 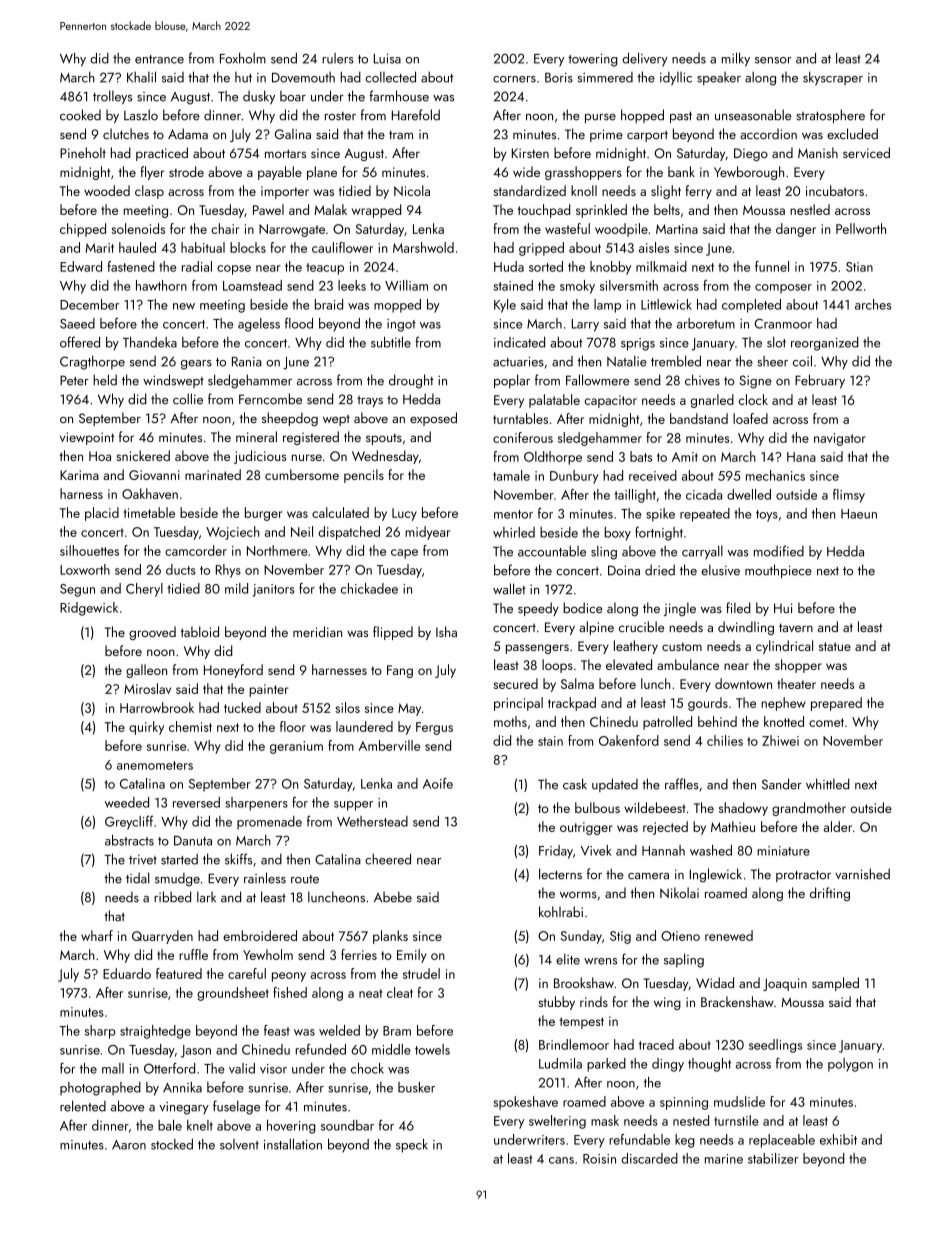 I want to click on Luisa, so click(x=387, y=59).
